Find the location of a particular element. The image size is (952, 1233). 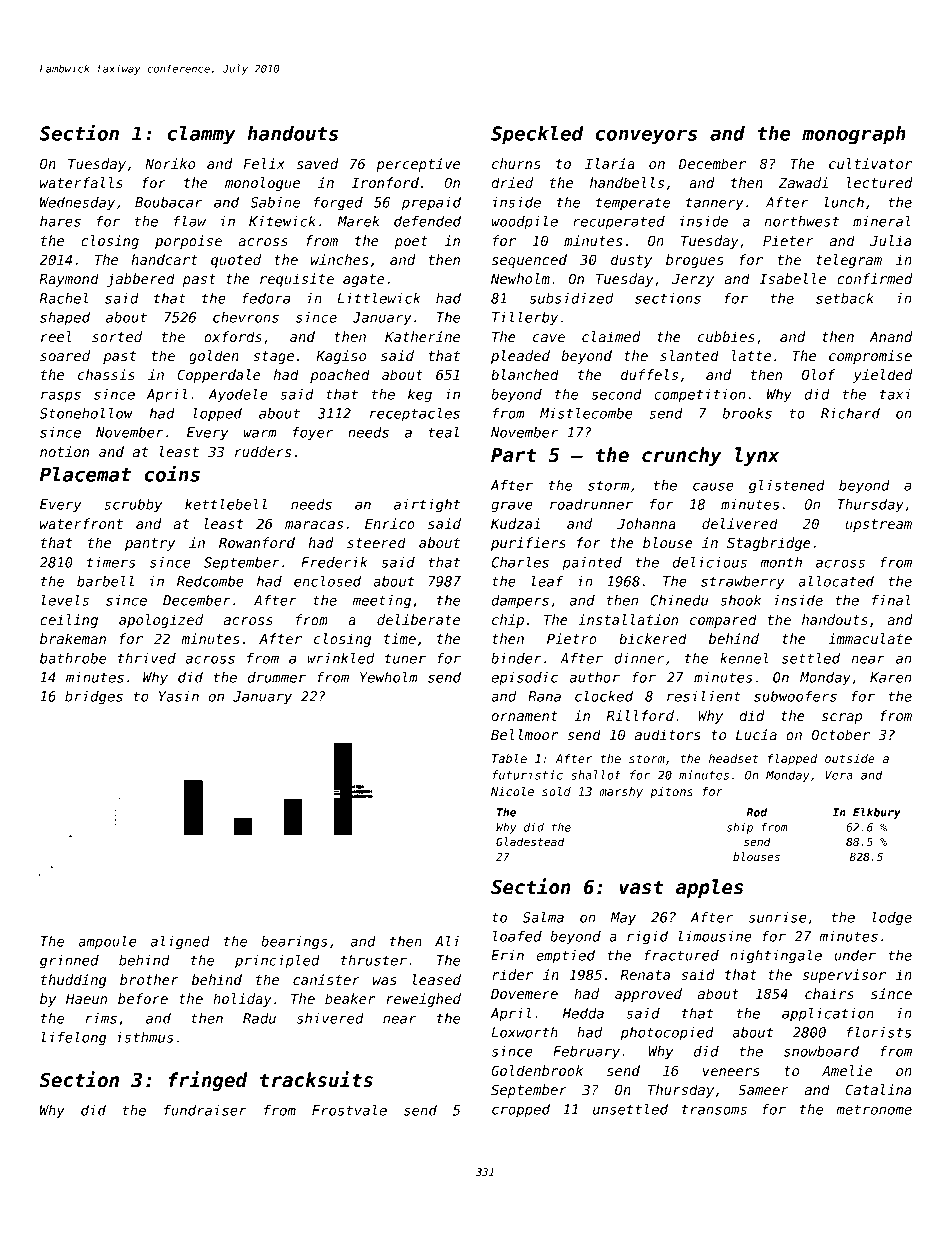

second is located at coordinates (617, 394).
